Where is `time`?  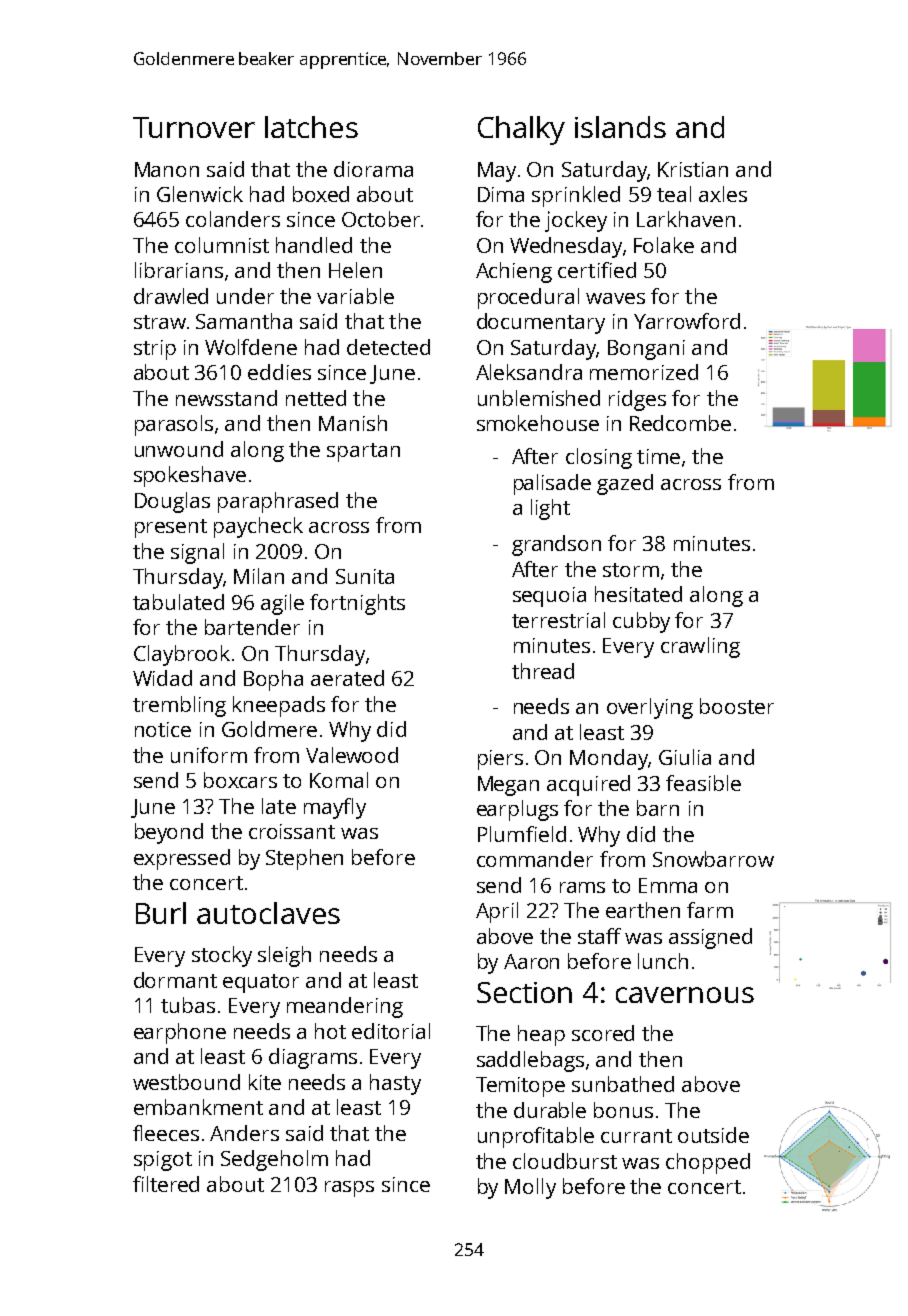
time is located at coordinates (658, 456).
